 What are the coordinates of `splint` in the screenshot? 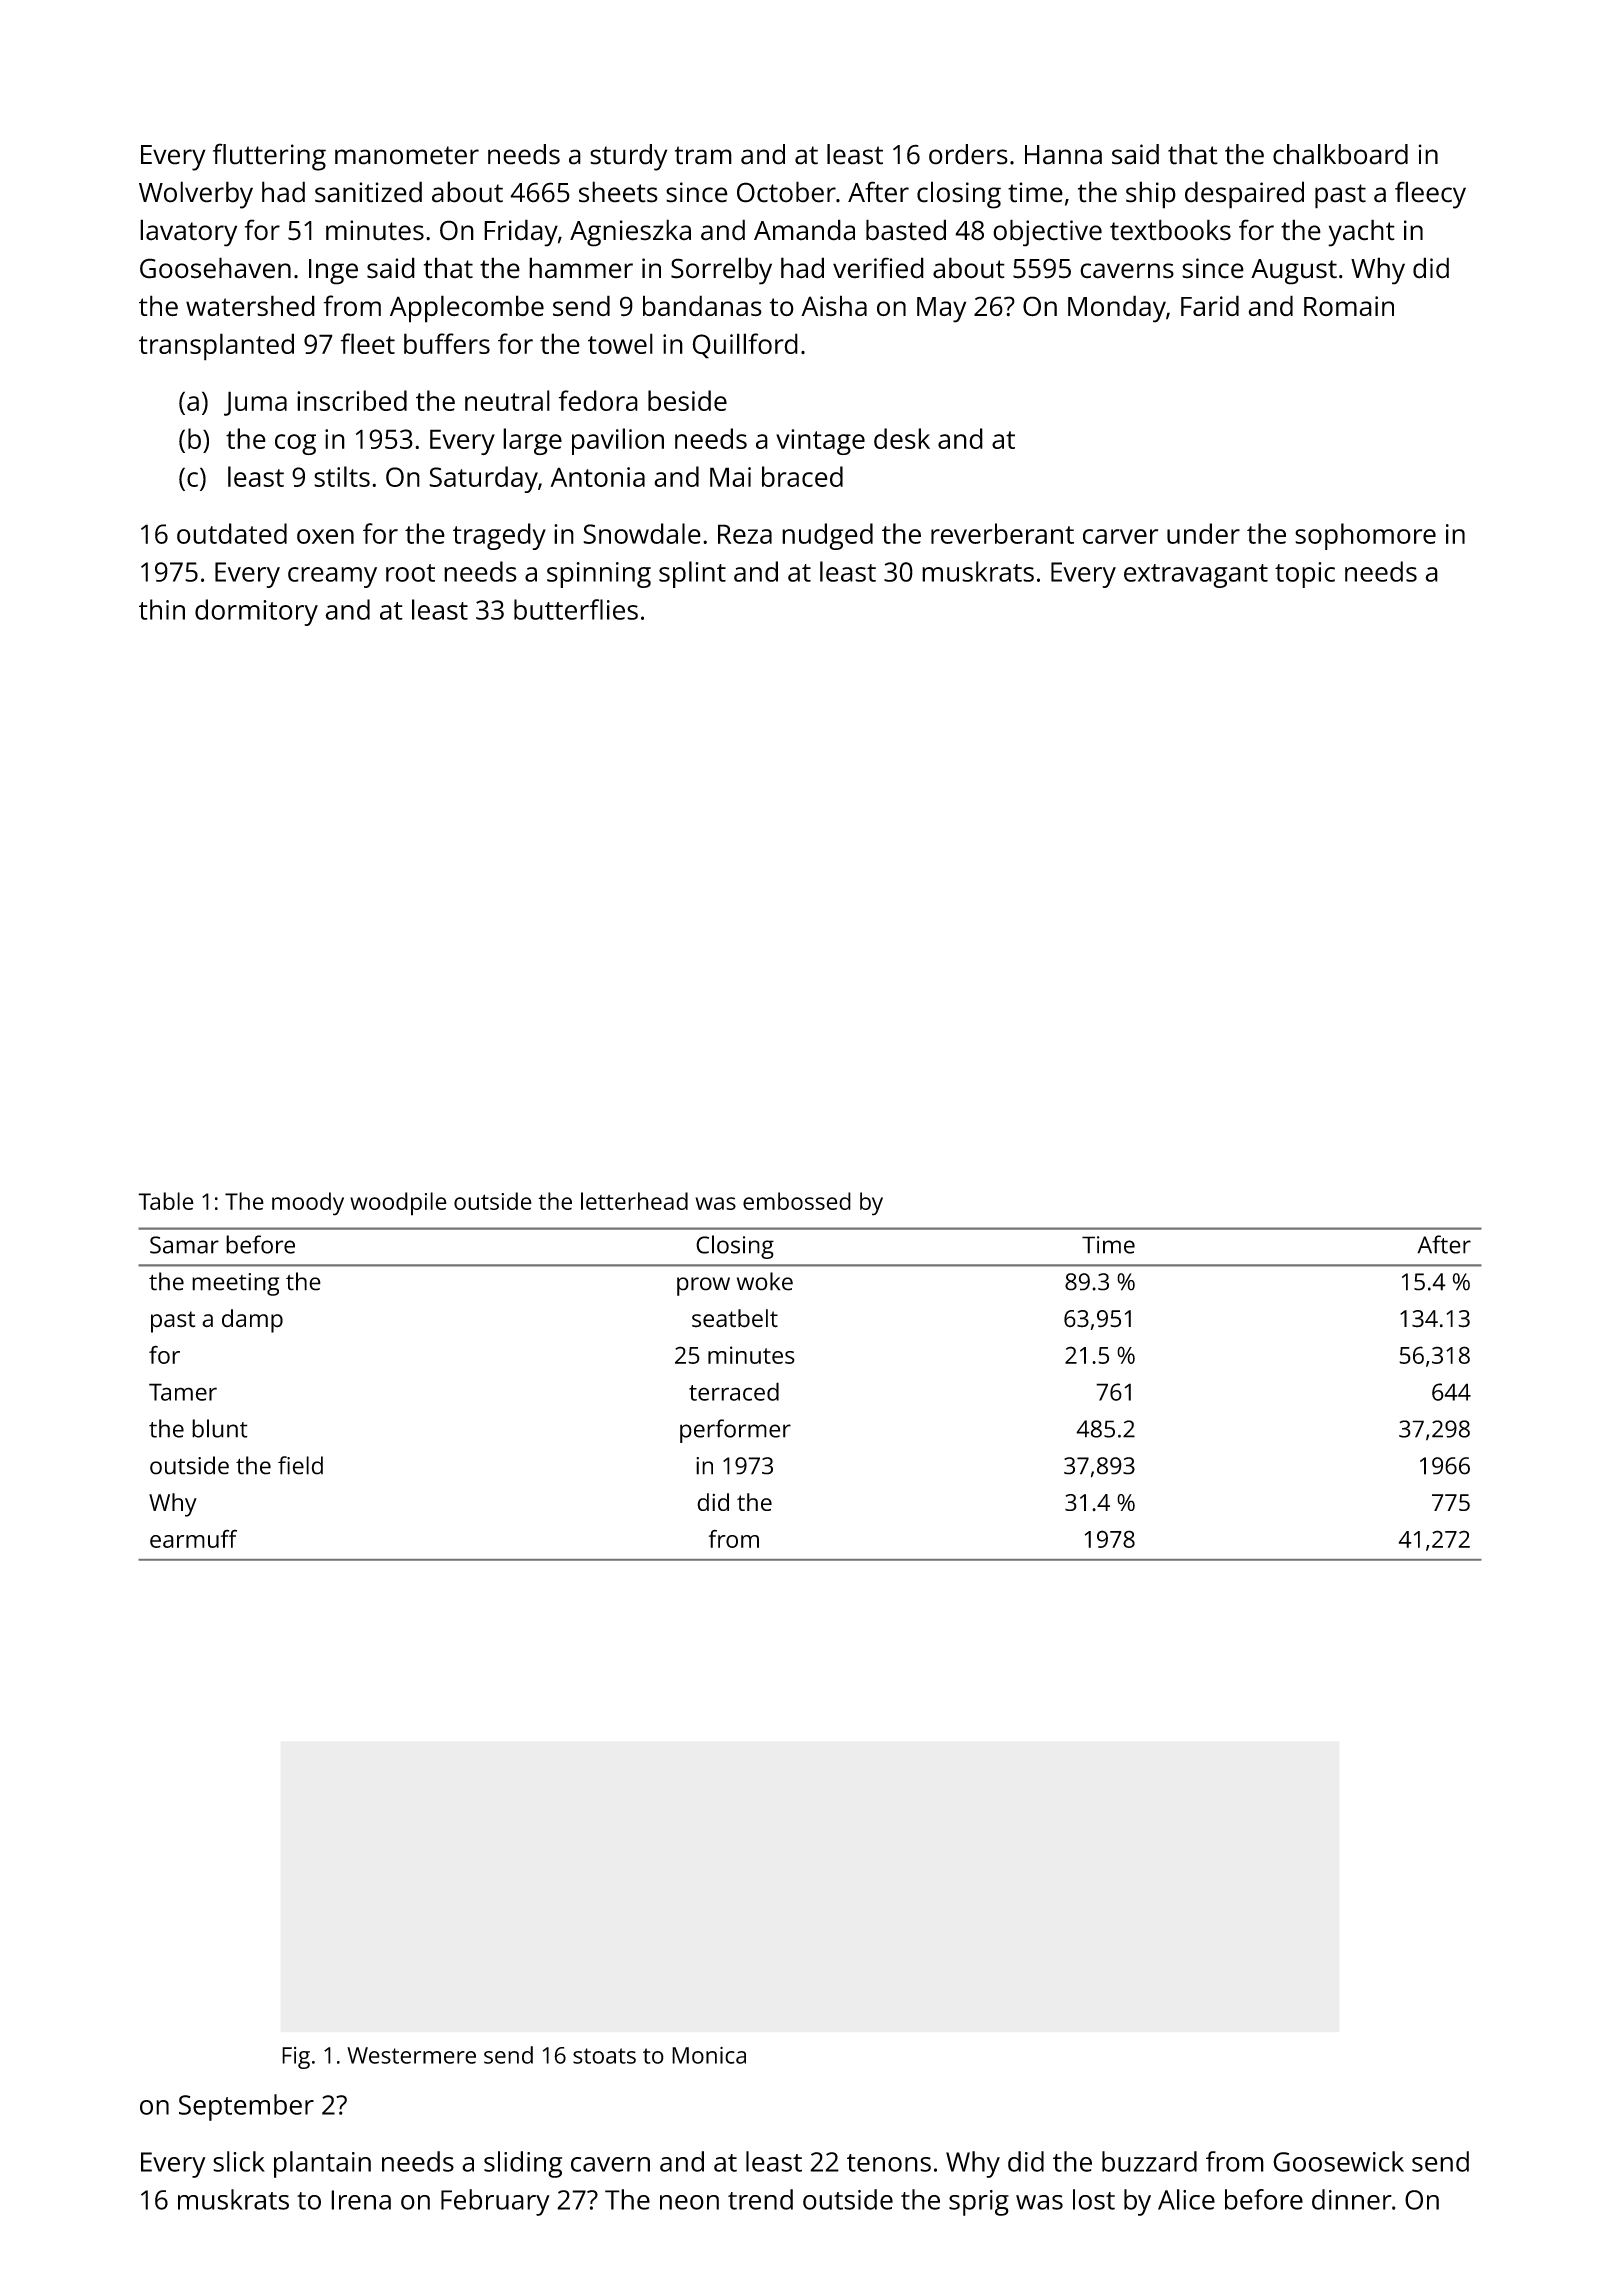 It's located at (692, 574).
